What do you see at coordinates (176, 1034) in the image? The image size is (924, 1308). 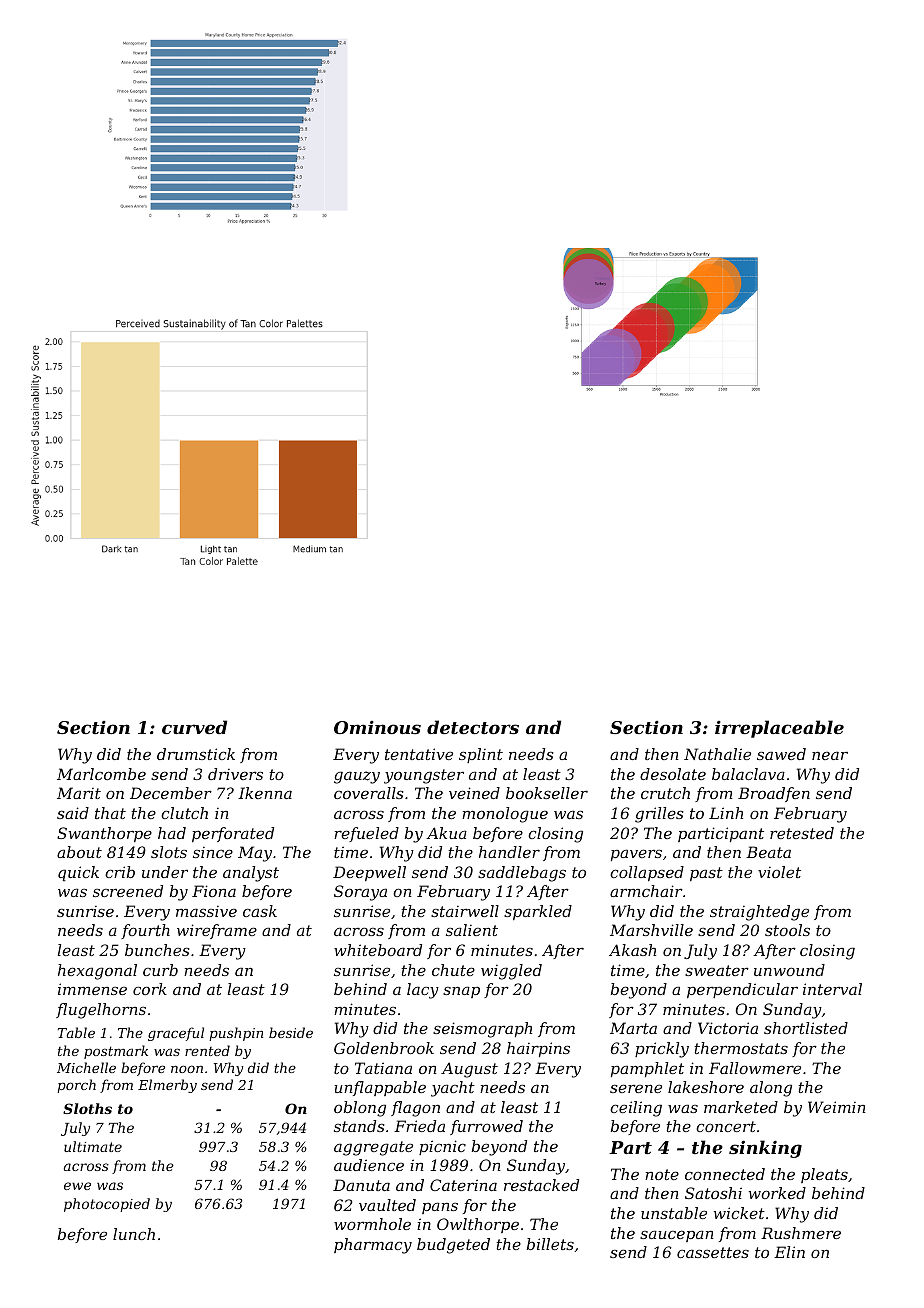 I see `graceful` at bounding box center [176, 1034].
